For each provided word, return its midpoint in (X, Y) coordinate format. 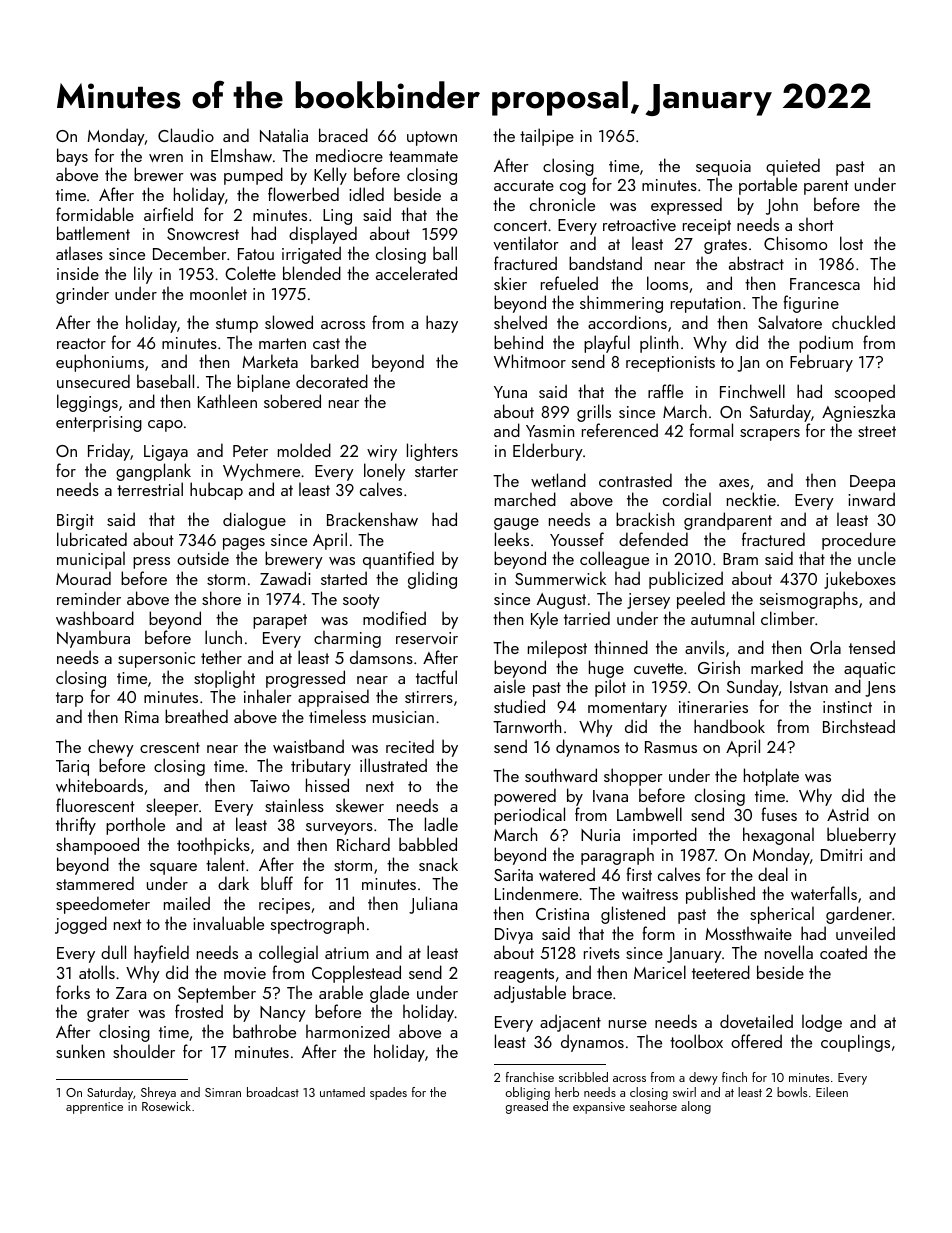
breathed (196, 716)
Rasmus (671, 747)
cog (573, 189)
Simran (223, 1092)
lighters (432, 452)
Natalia (284, 135)
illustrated (393, 765)
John (782, 206)
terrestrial (150, 489)
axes (734, 483)
